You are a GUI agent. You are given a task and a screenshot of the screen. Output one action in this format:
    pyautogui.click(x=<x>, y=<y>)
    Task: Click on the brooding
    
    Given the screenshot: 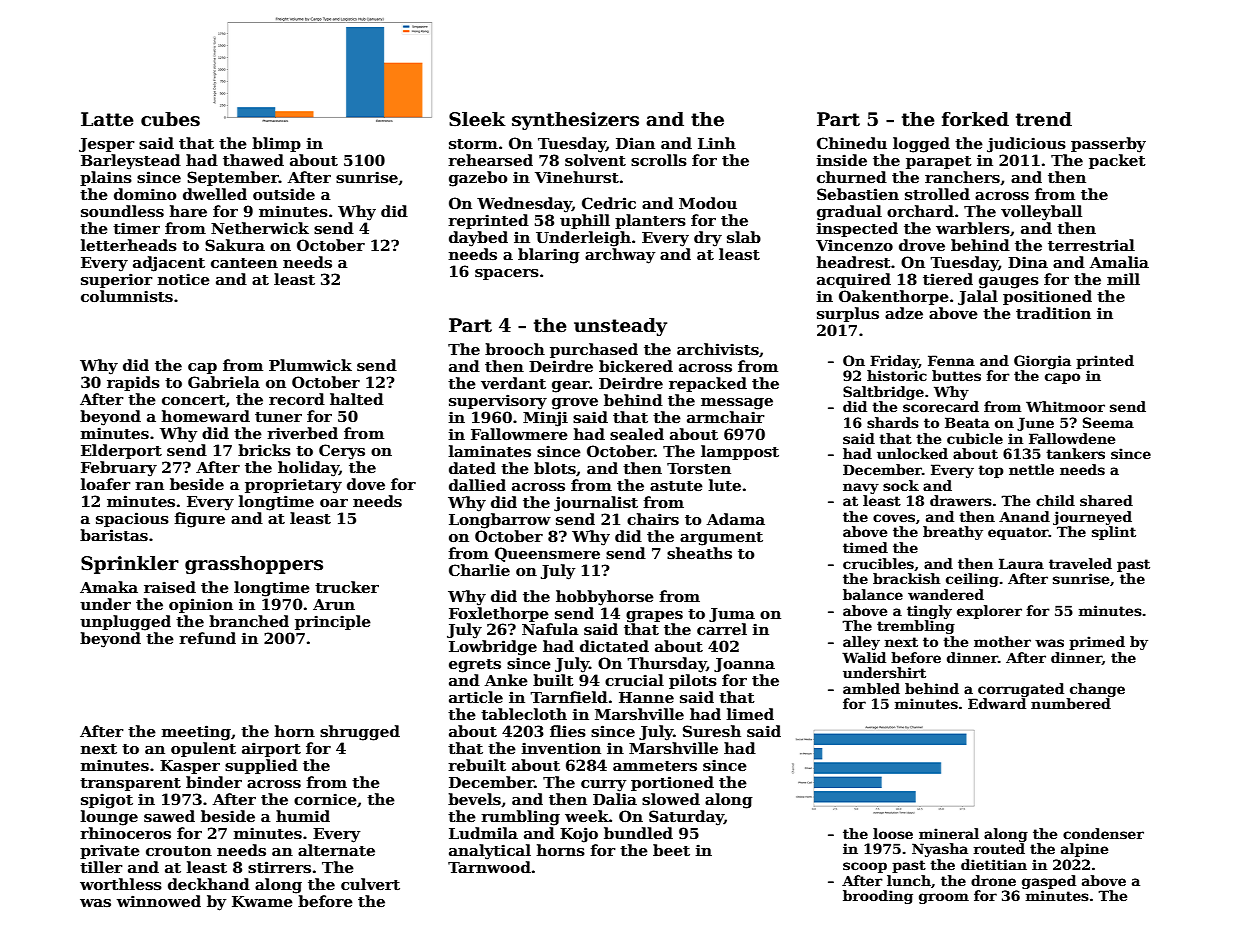 What is the action you would take?
    pyautogui.click(x=878, y=897)
